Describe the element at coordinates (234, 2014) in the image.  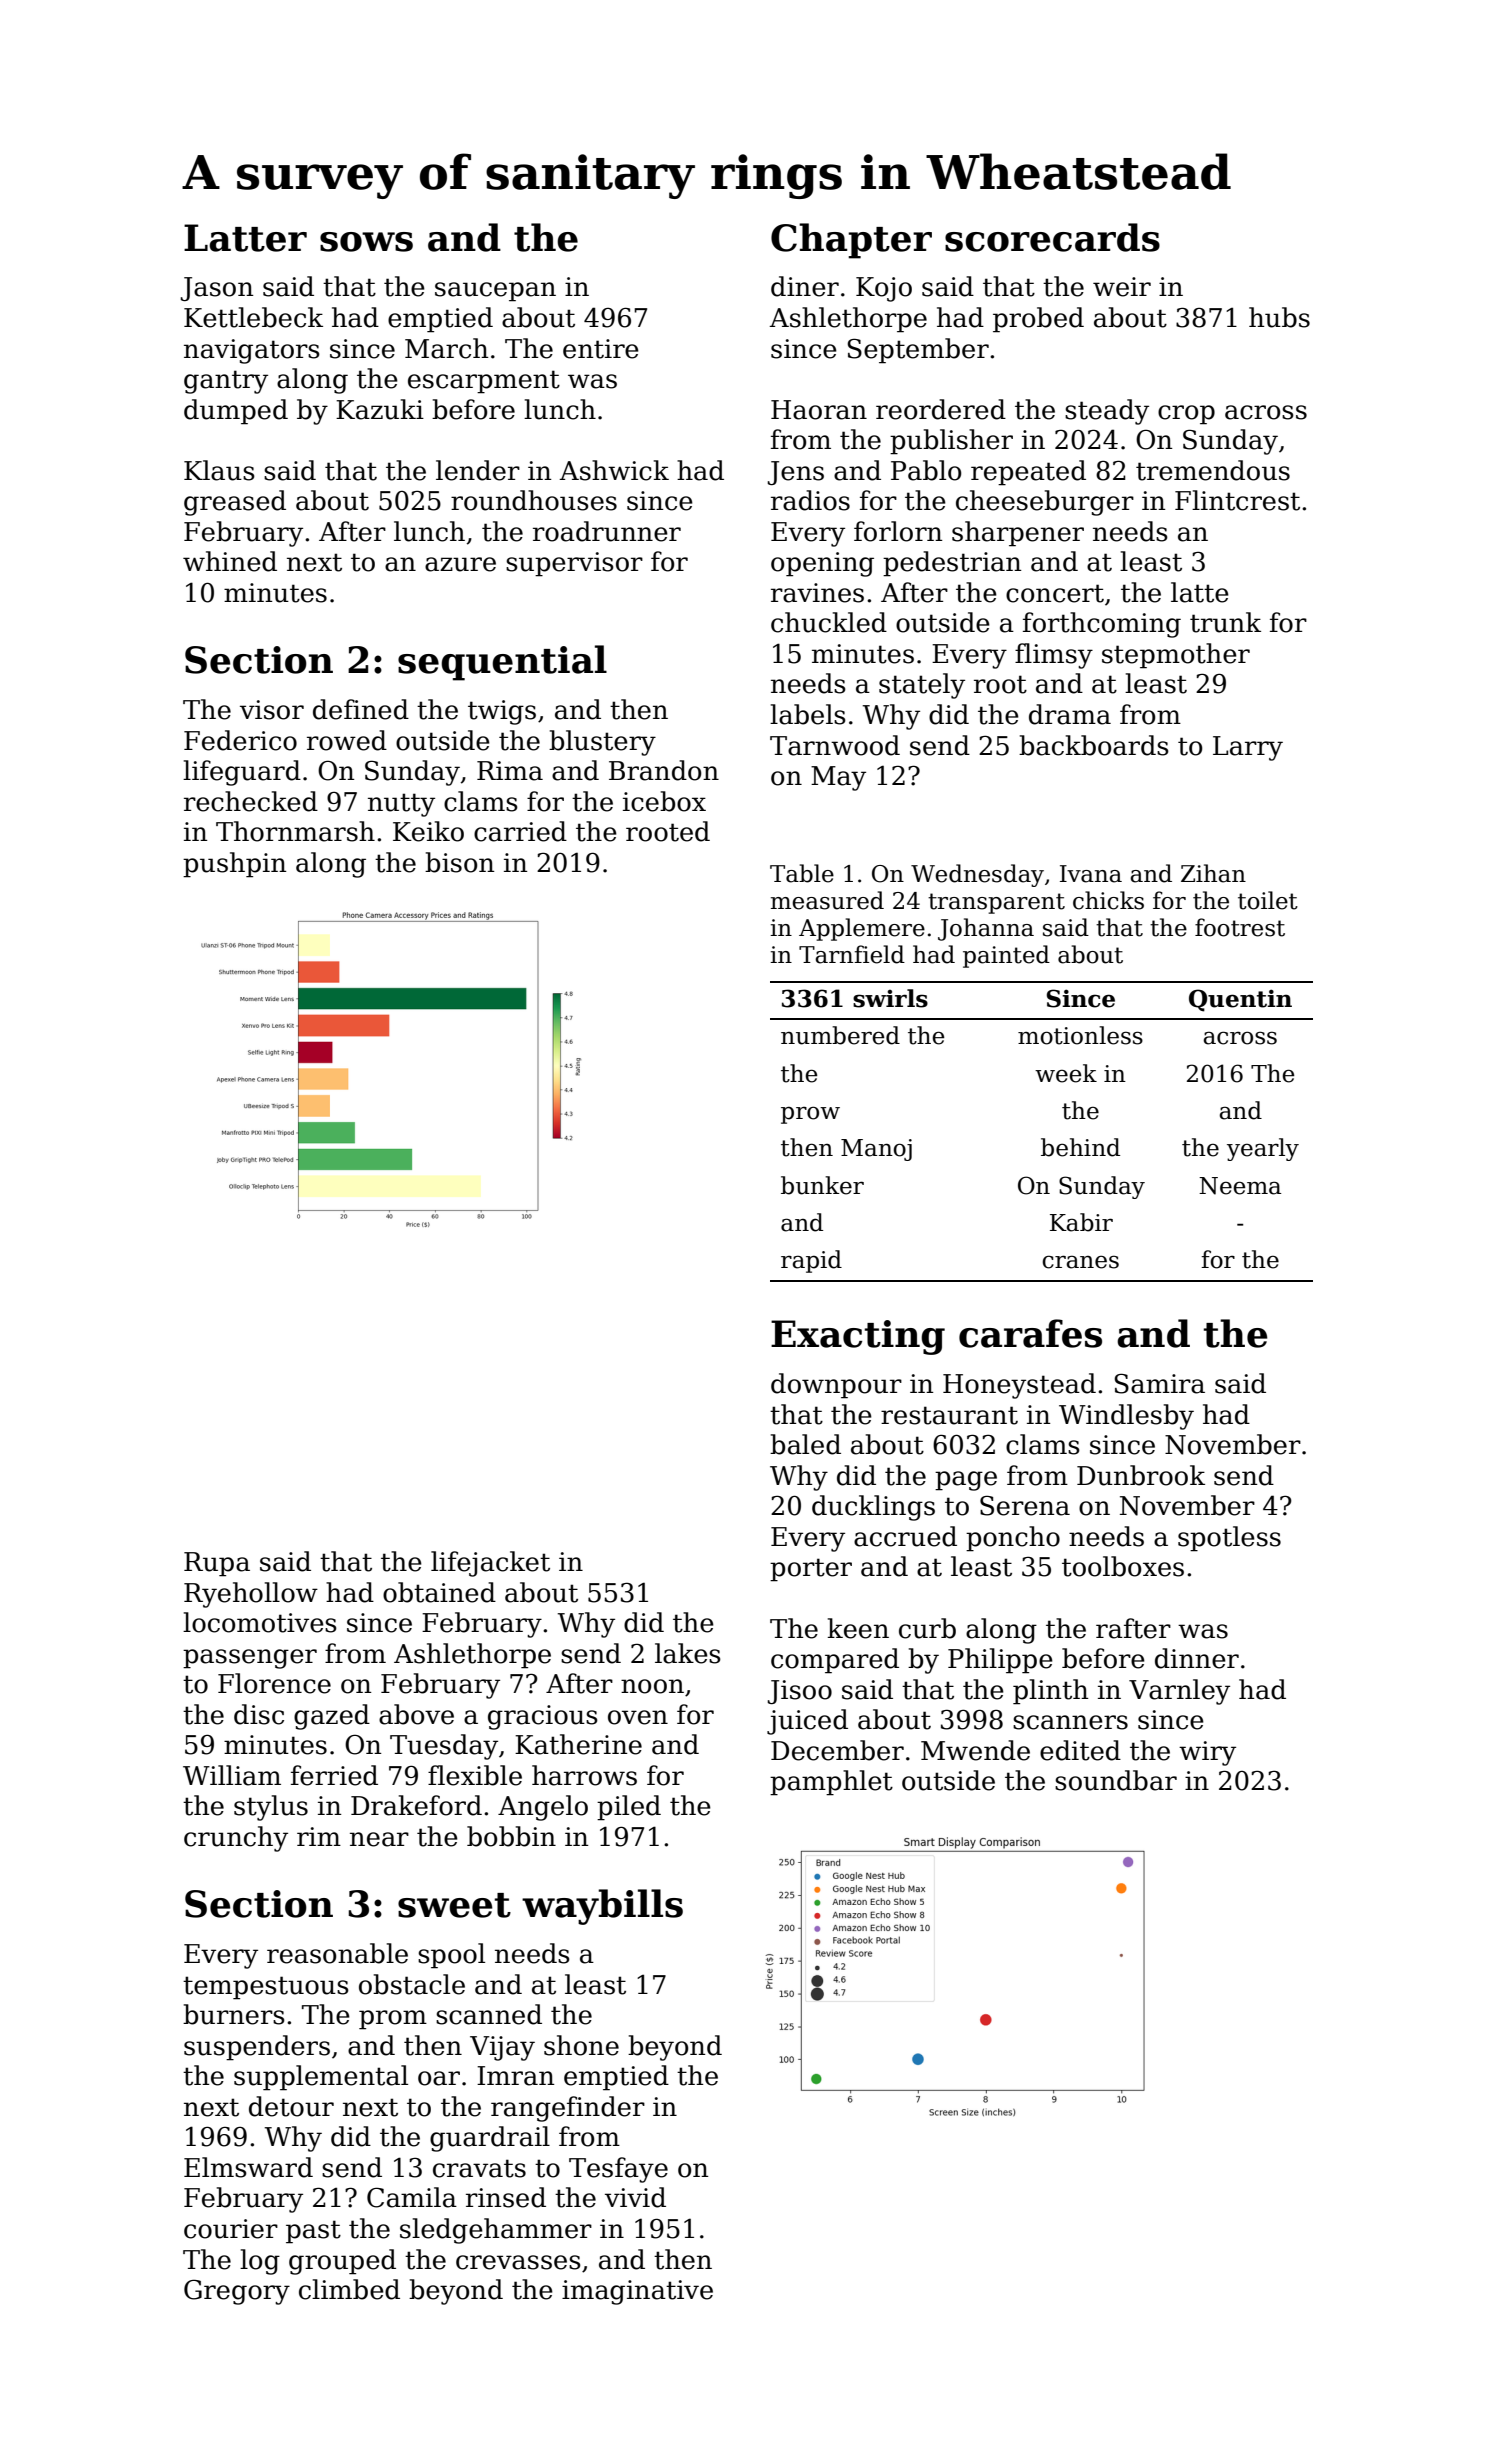
I see `burners` at that location.
